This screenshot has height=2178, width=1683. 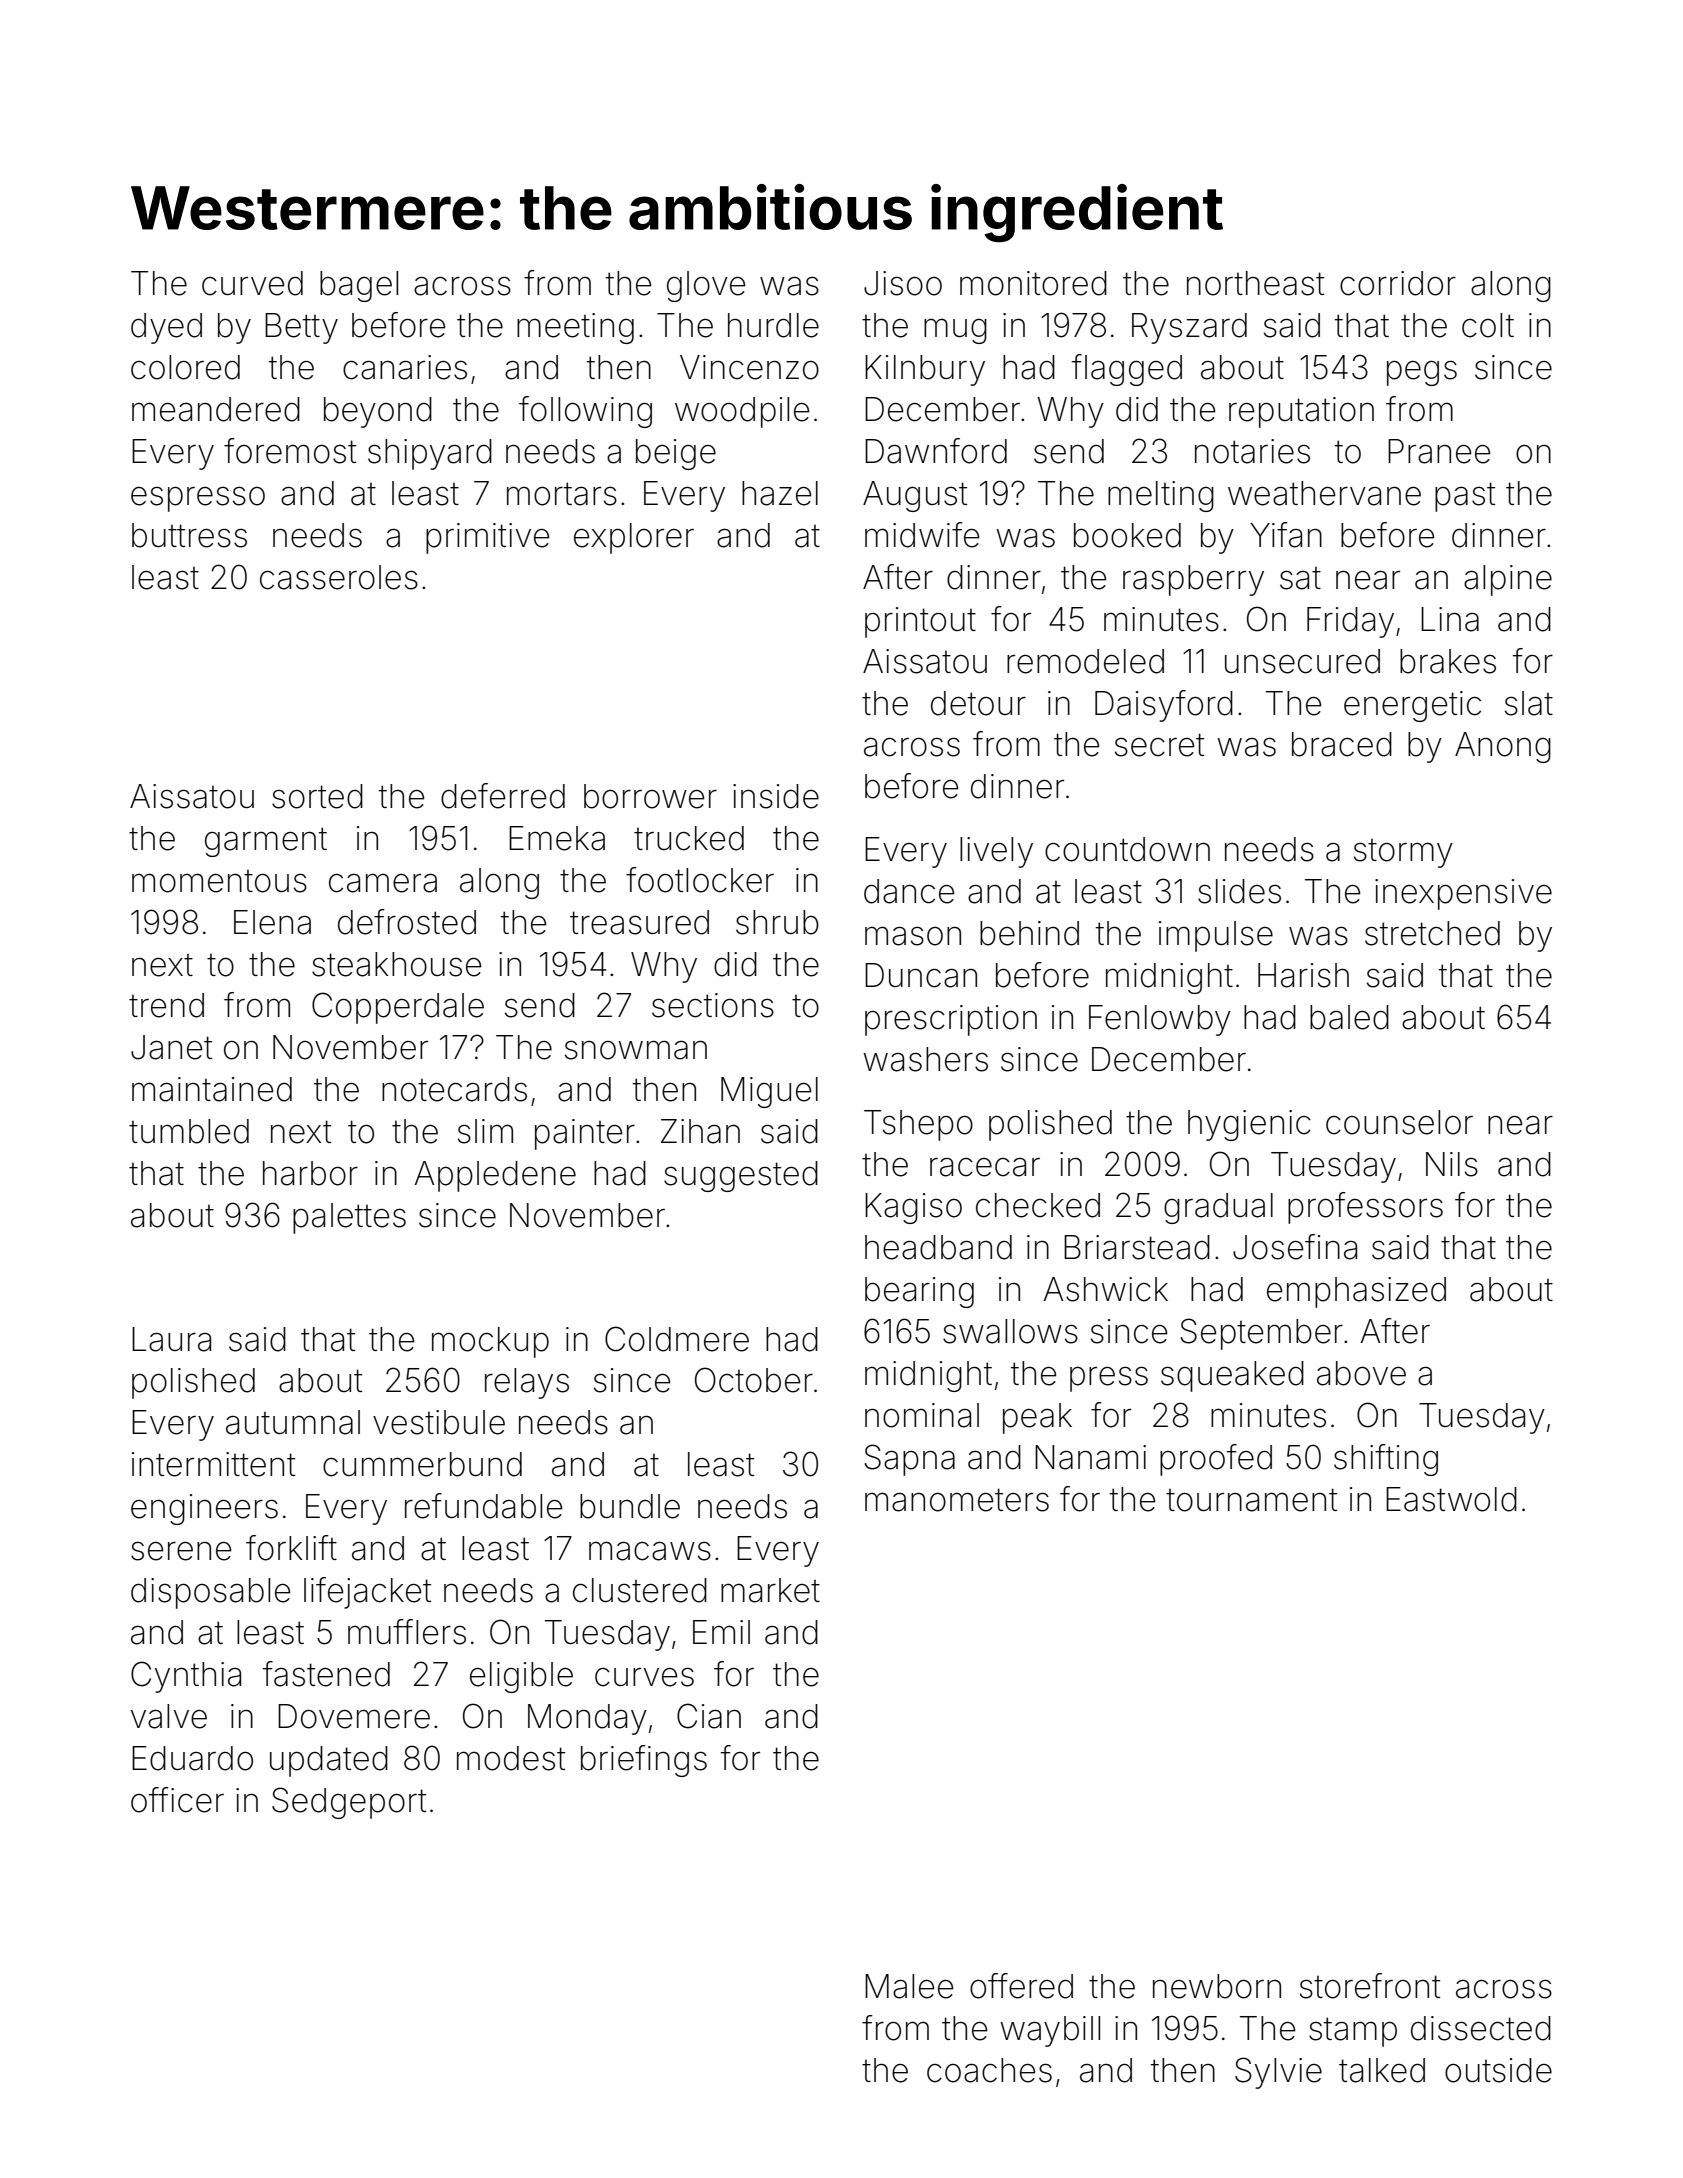 I want to click on waybill, so click(x=1050, y=2031).
